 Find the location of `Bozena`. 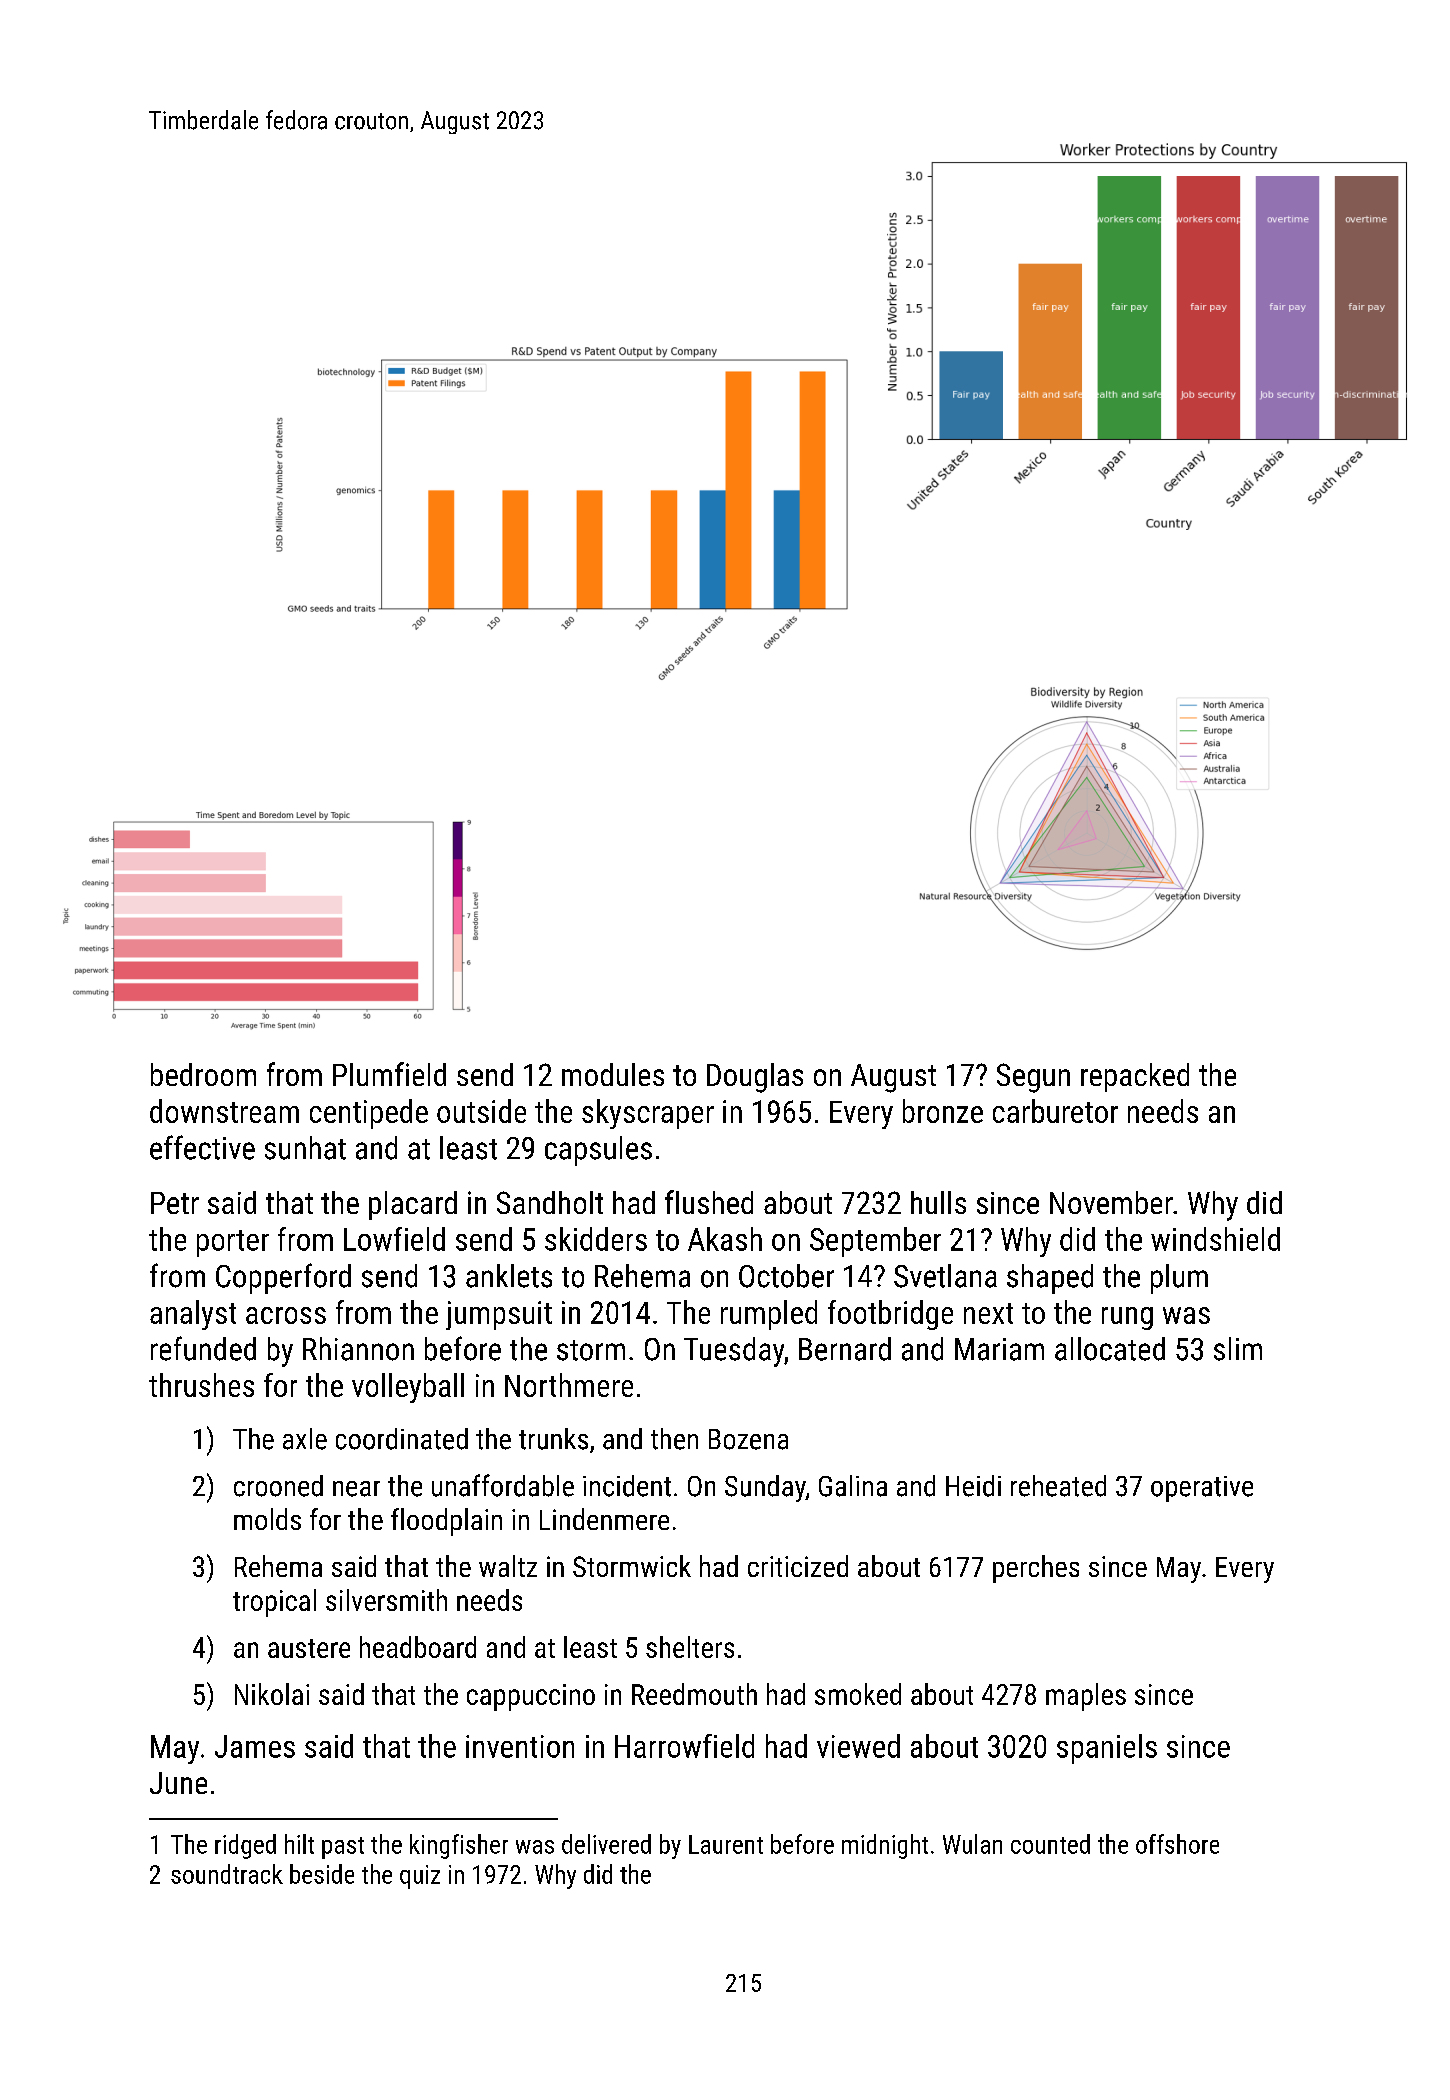

Bozena is located at coordinates (748, 1439).
